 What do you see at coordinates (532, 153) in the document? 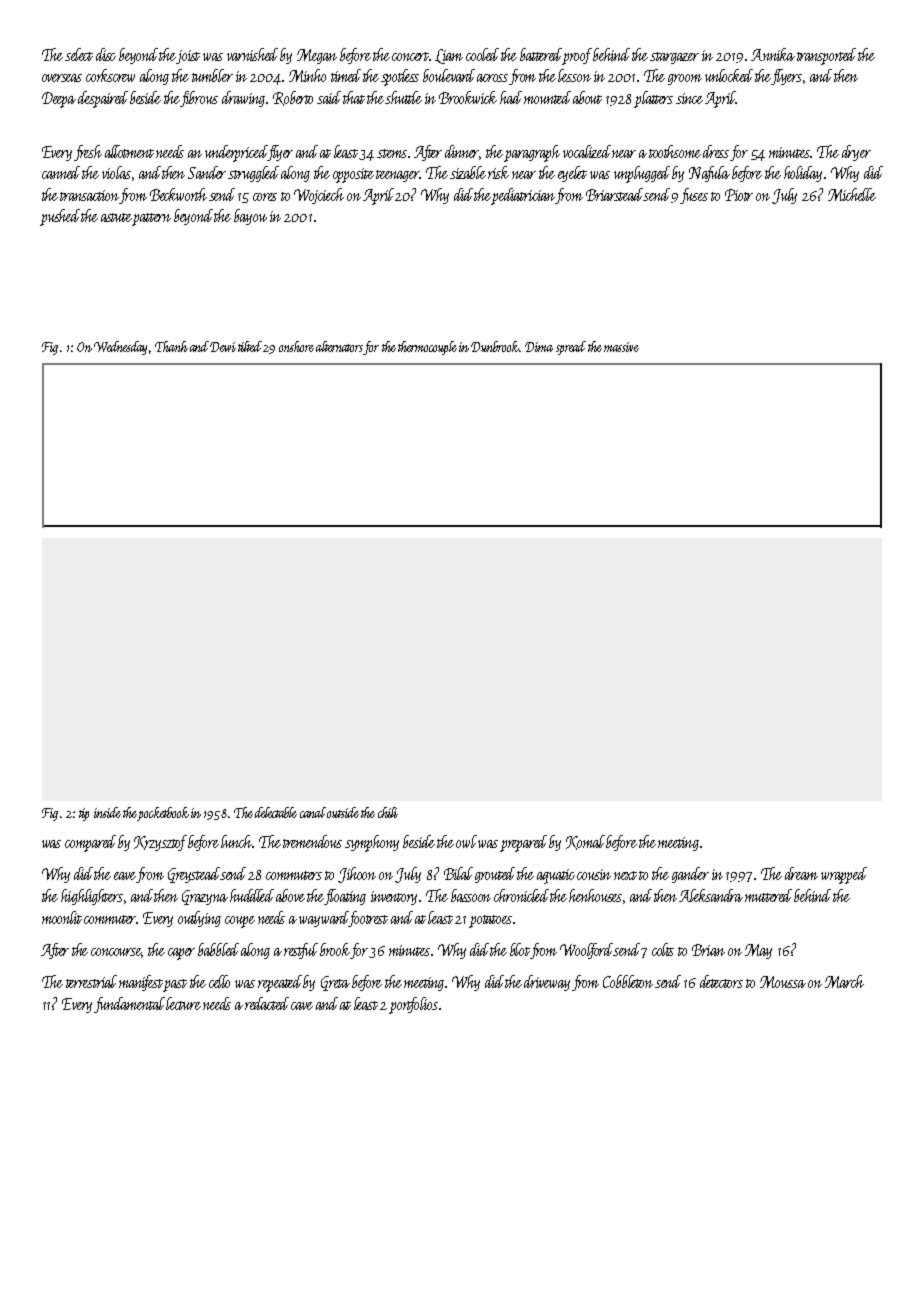
I see `paragraph` at bounding box center [532, 153].
